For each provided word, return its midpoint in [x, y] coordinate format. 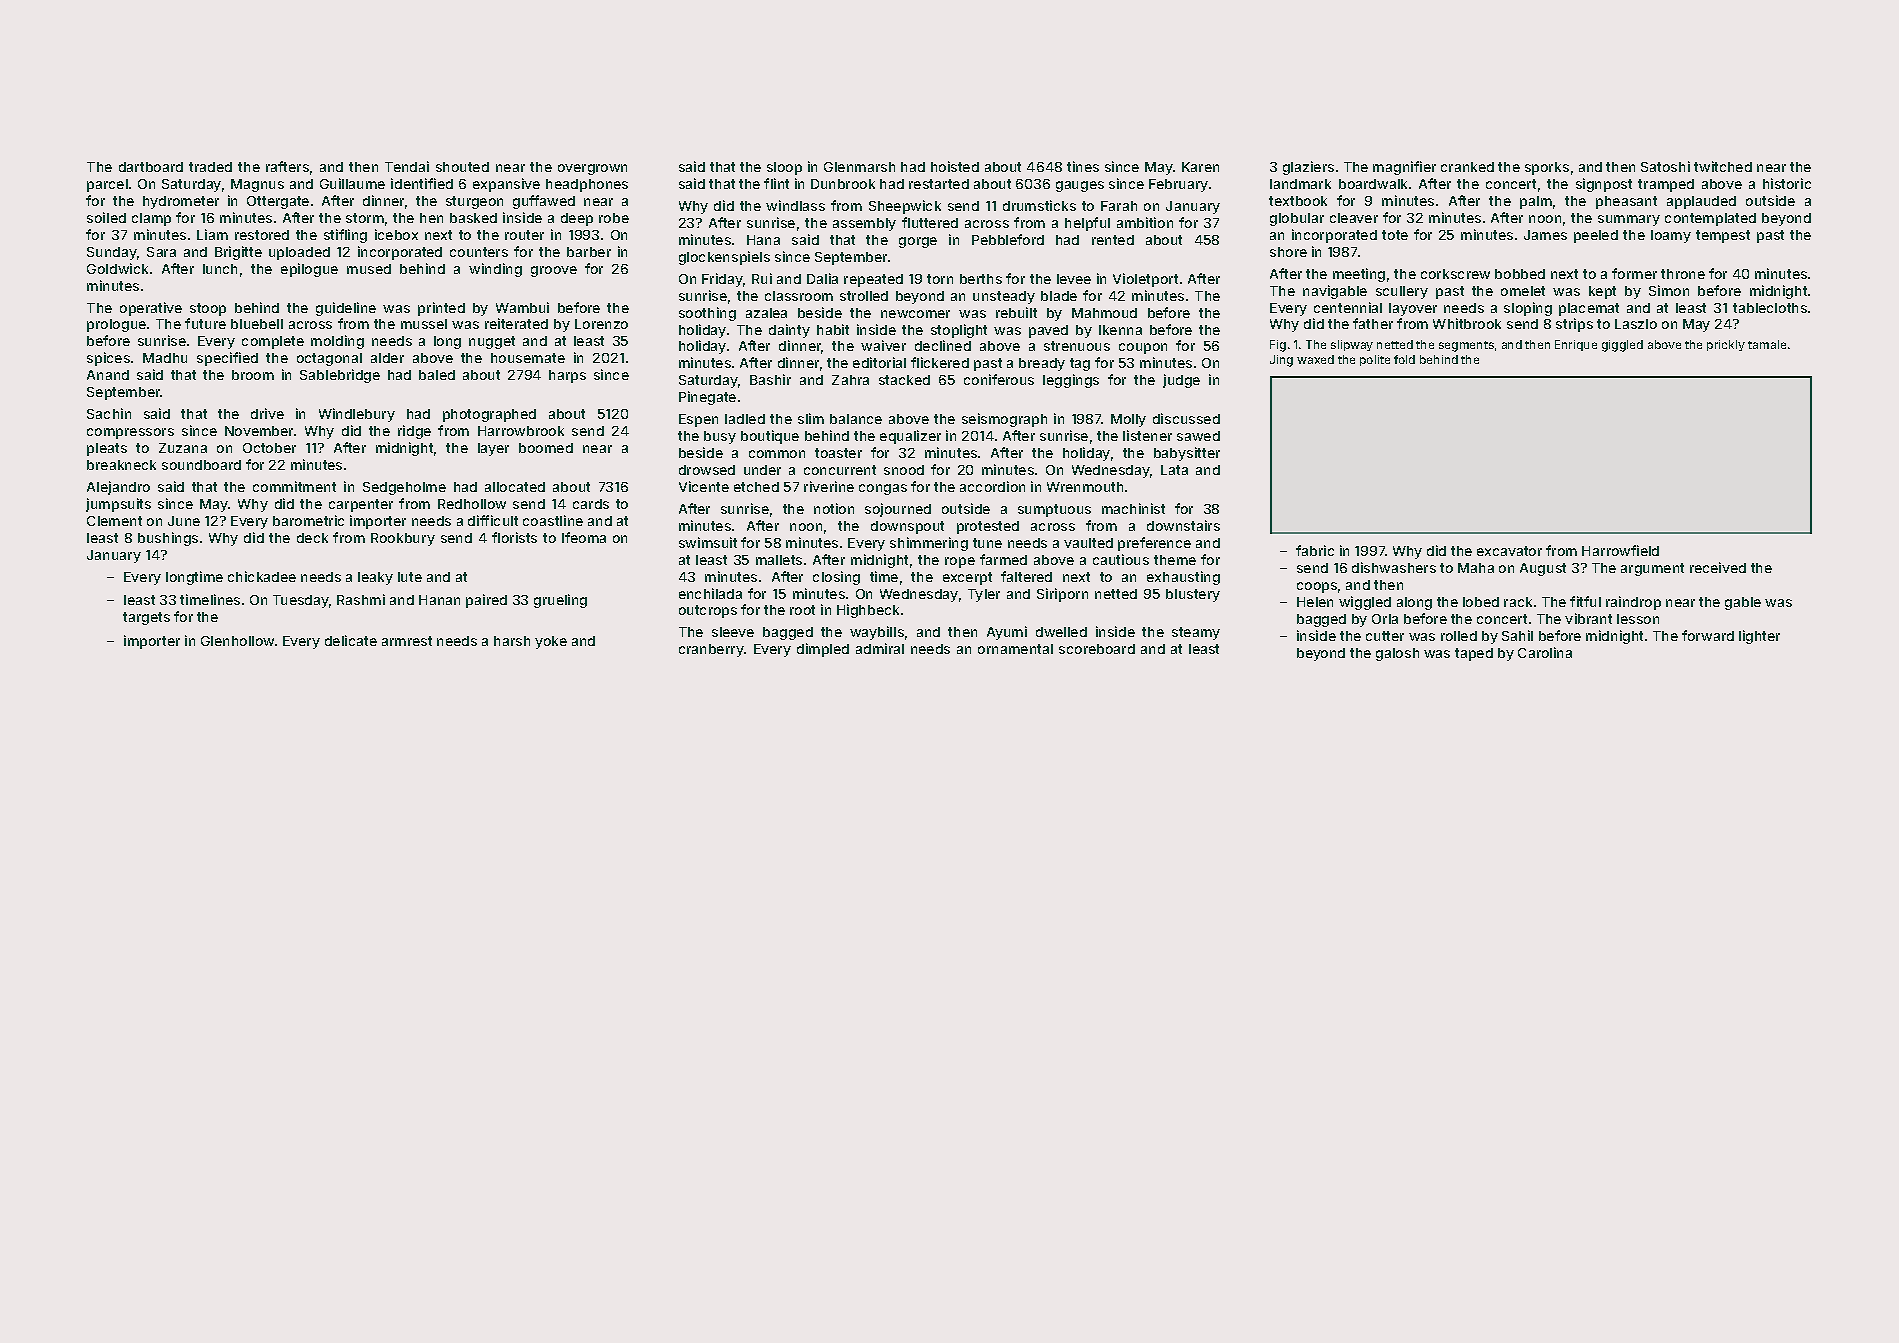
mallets [779, 560]
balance [856, 419]
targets [146, 618]
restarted [939, 184]
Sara [161, 252]
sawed [1198, 436]
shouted [462, 167]
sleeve [733, 632]
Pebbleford [1008, 239]
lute [410, 577]
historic [1787, 183]
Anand [108, 375]
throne [1683, 274]
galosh [1397, 654]
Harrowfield [1620, 550]
